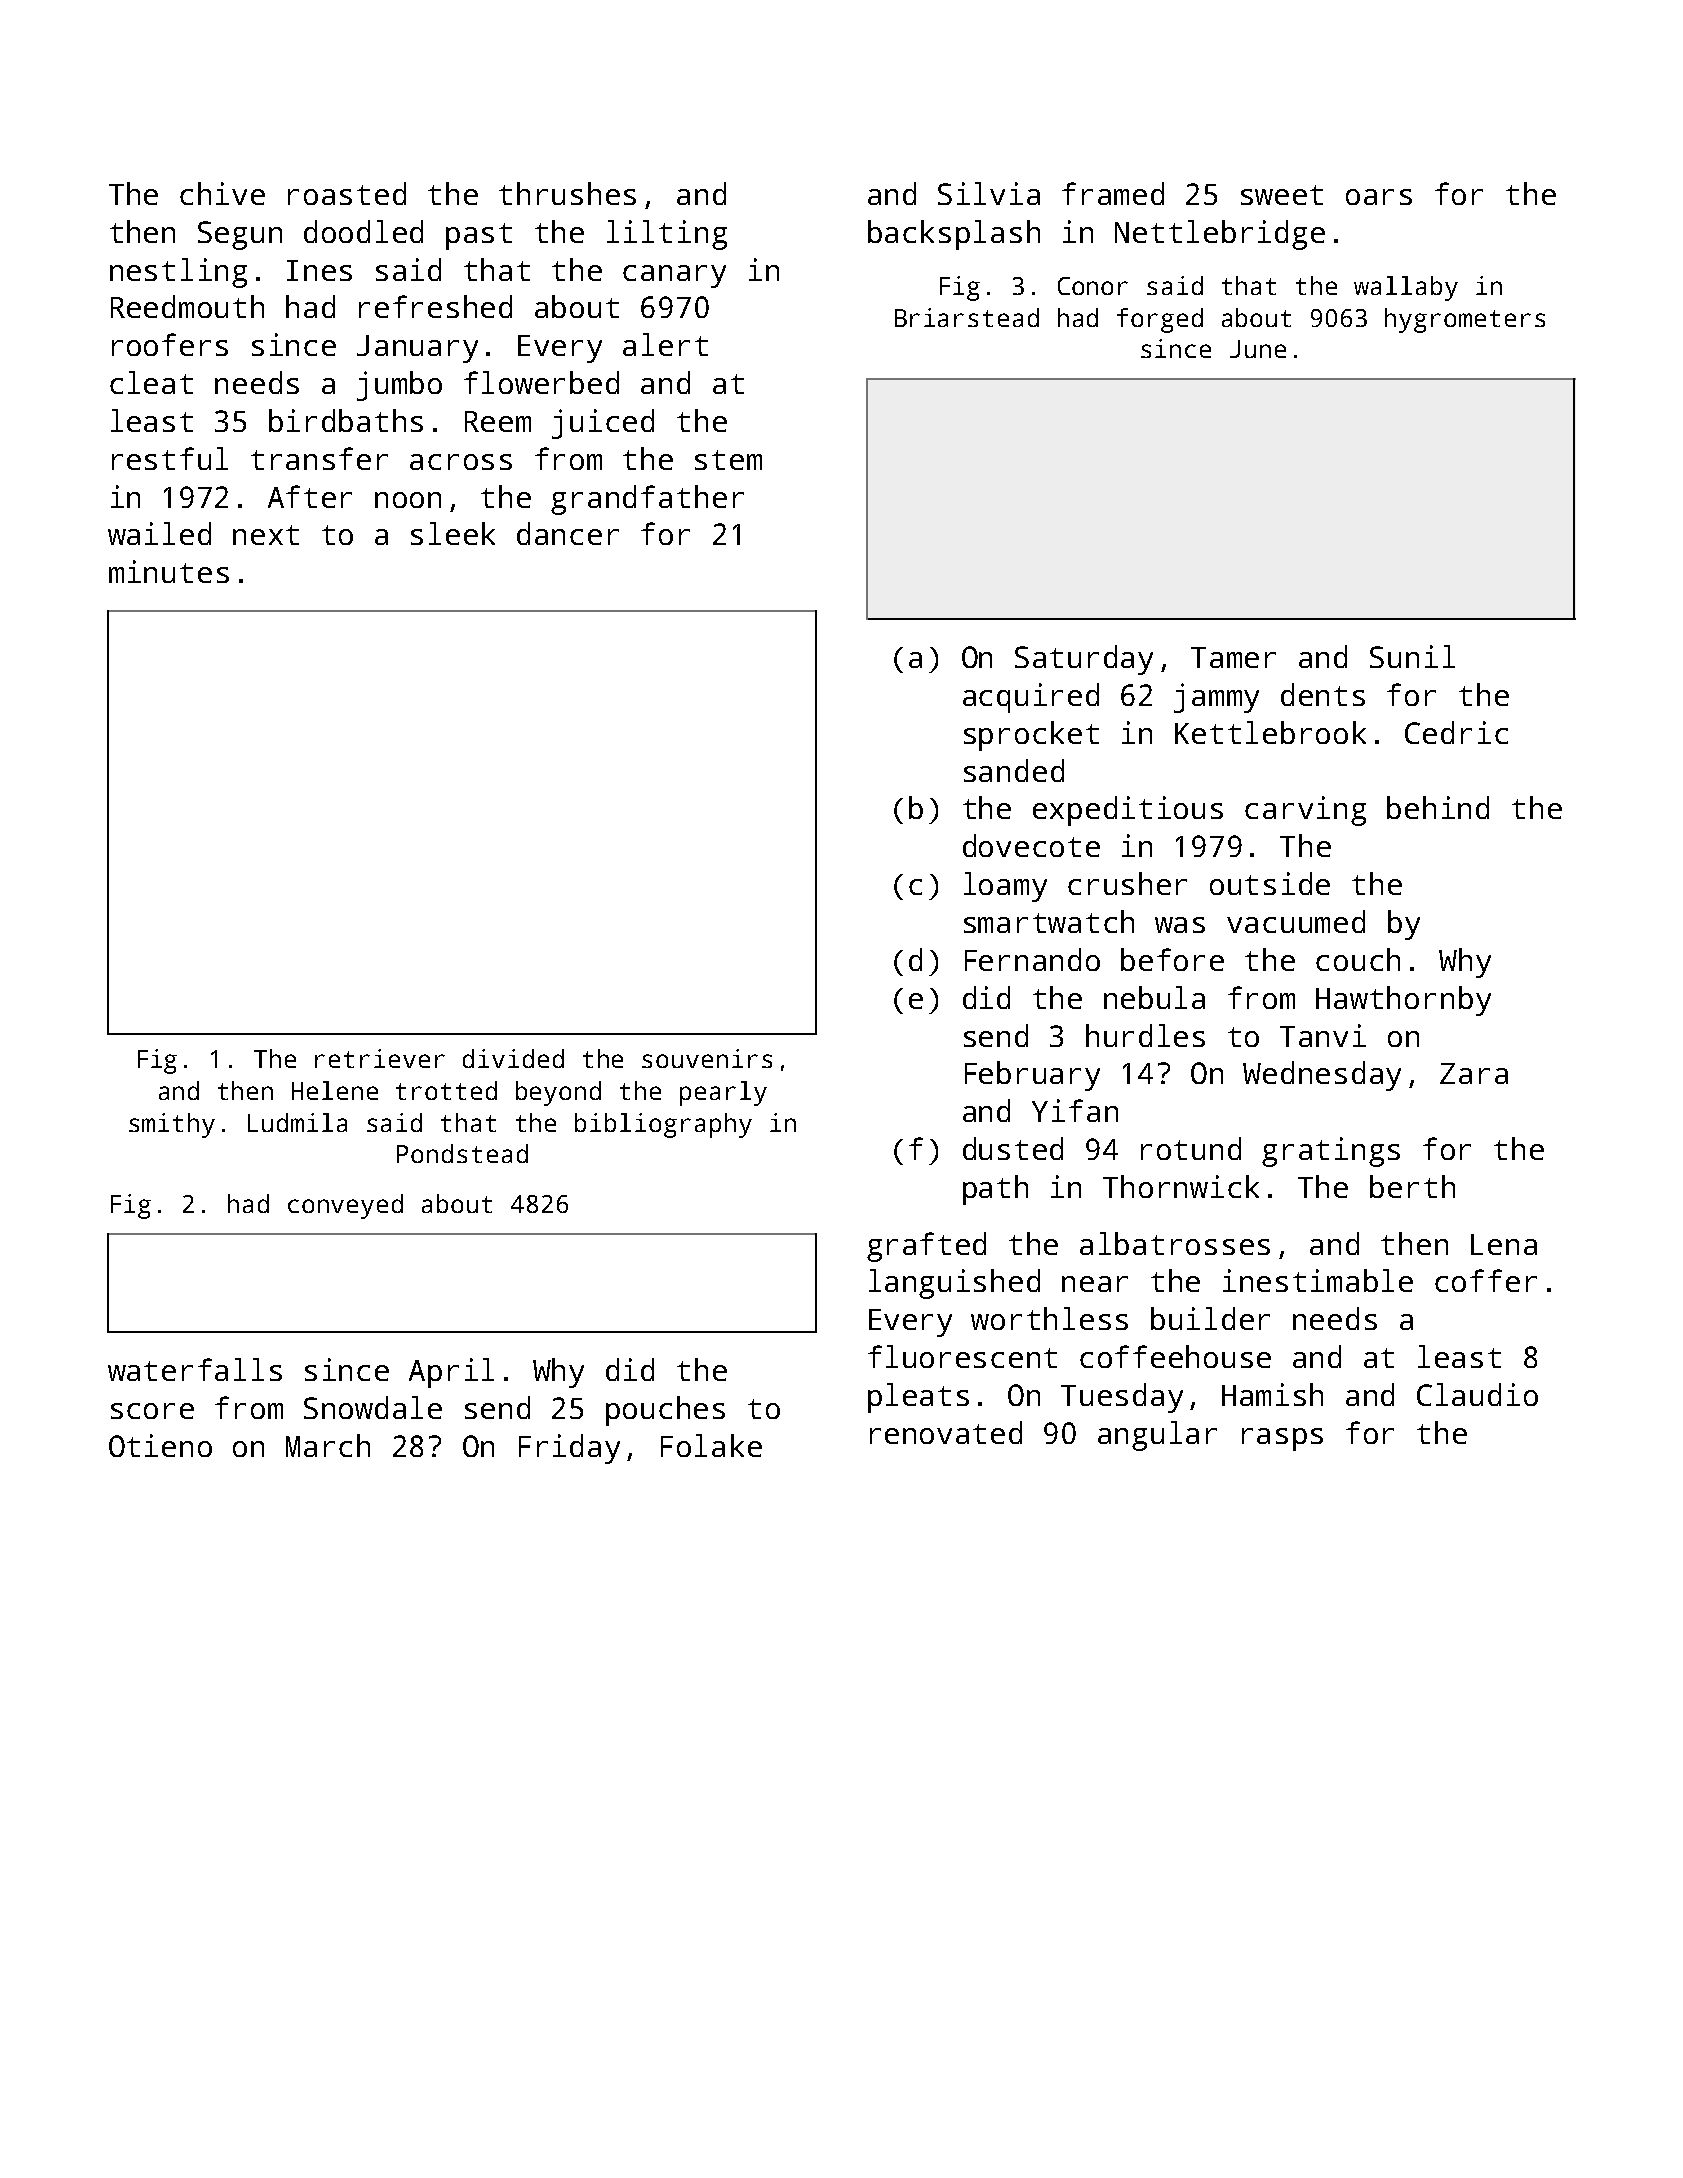 This document has width=1683, height=2178. Describe the element at coordinates (1358, 959) in the document. I see `couch` at that location.
